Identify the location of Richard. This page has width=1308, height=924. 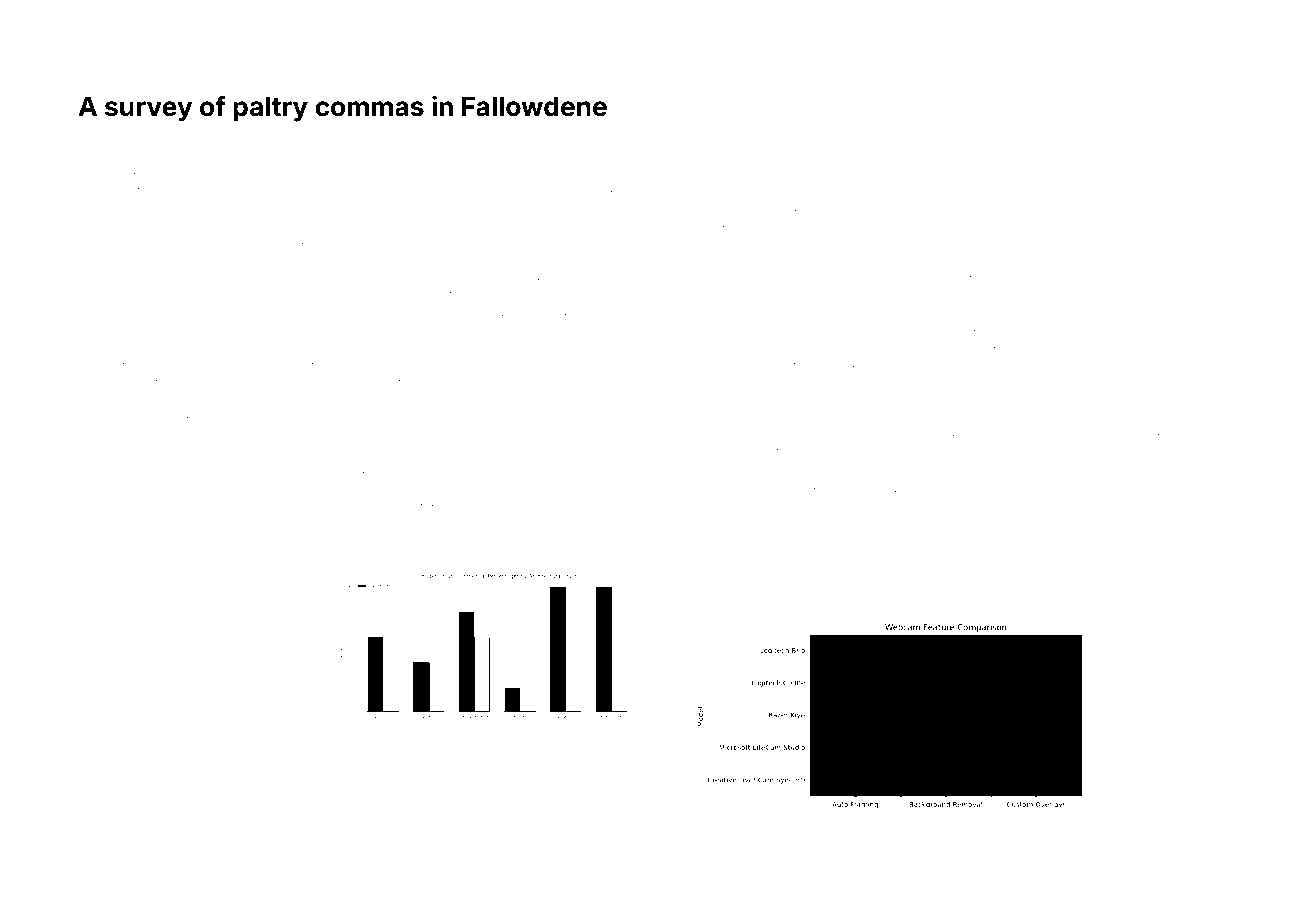
(461, 171).
